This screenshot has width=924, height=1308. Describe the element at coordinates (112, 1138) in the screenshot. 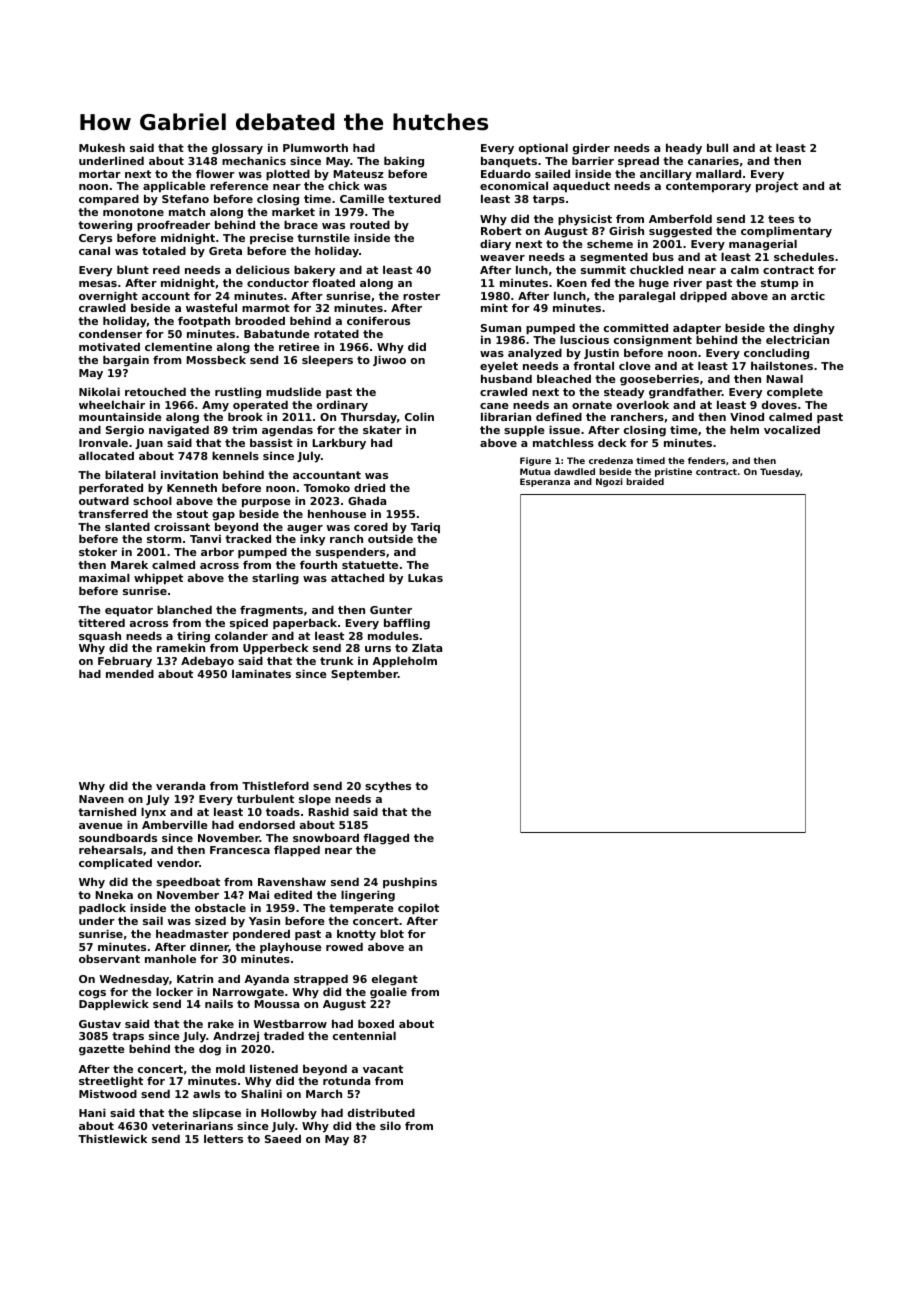

I see `Thistlewick` at that location.
